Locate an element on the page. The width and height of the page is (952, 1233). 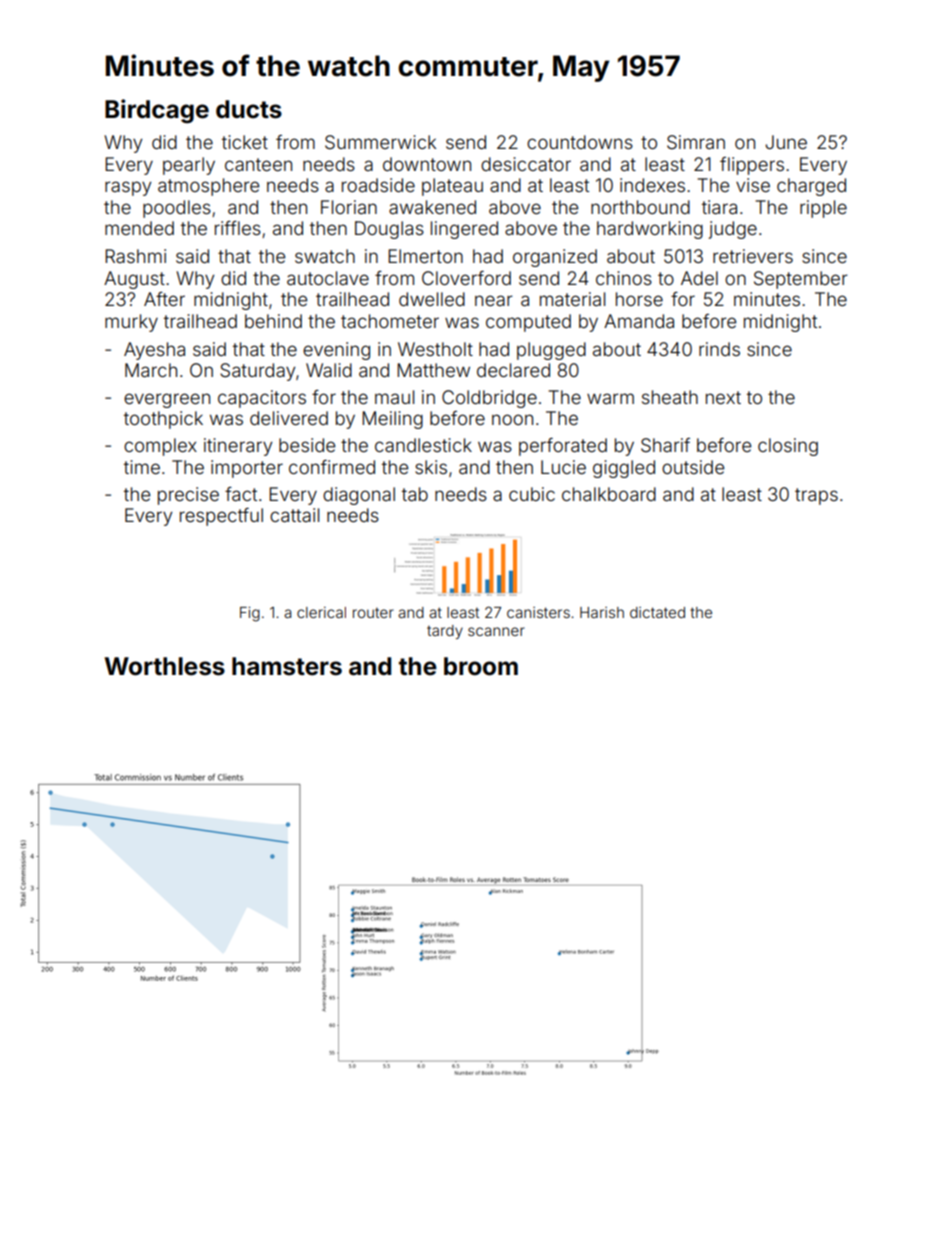
ducts is located at coordinates (249, 109).
